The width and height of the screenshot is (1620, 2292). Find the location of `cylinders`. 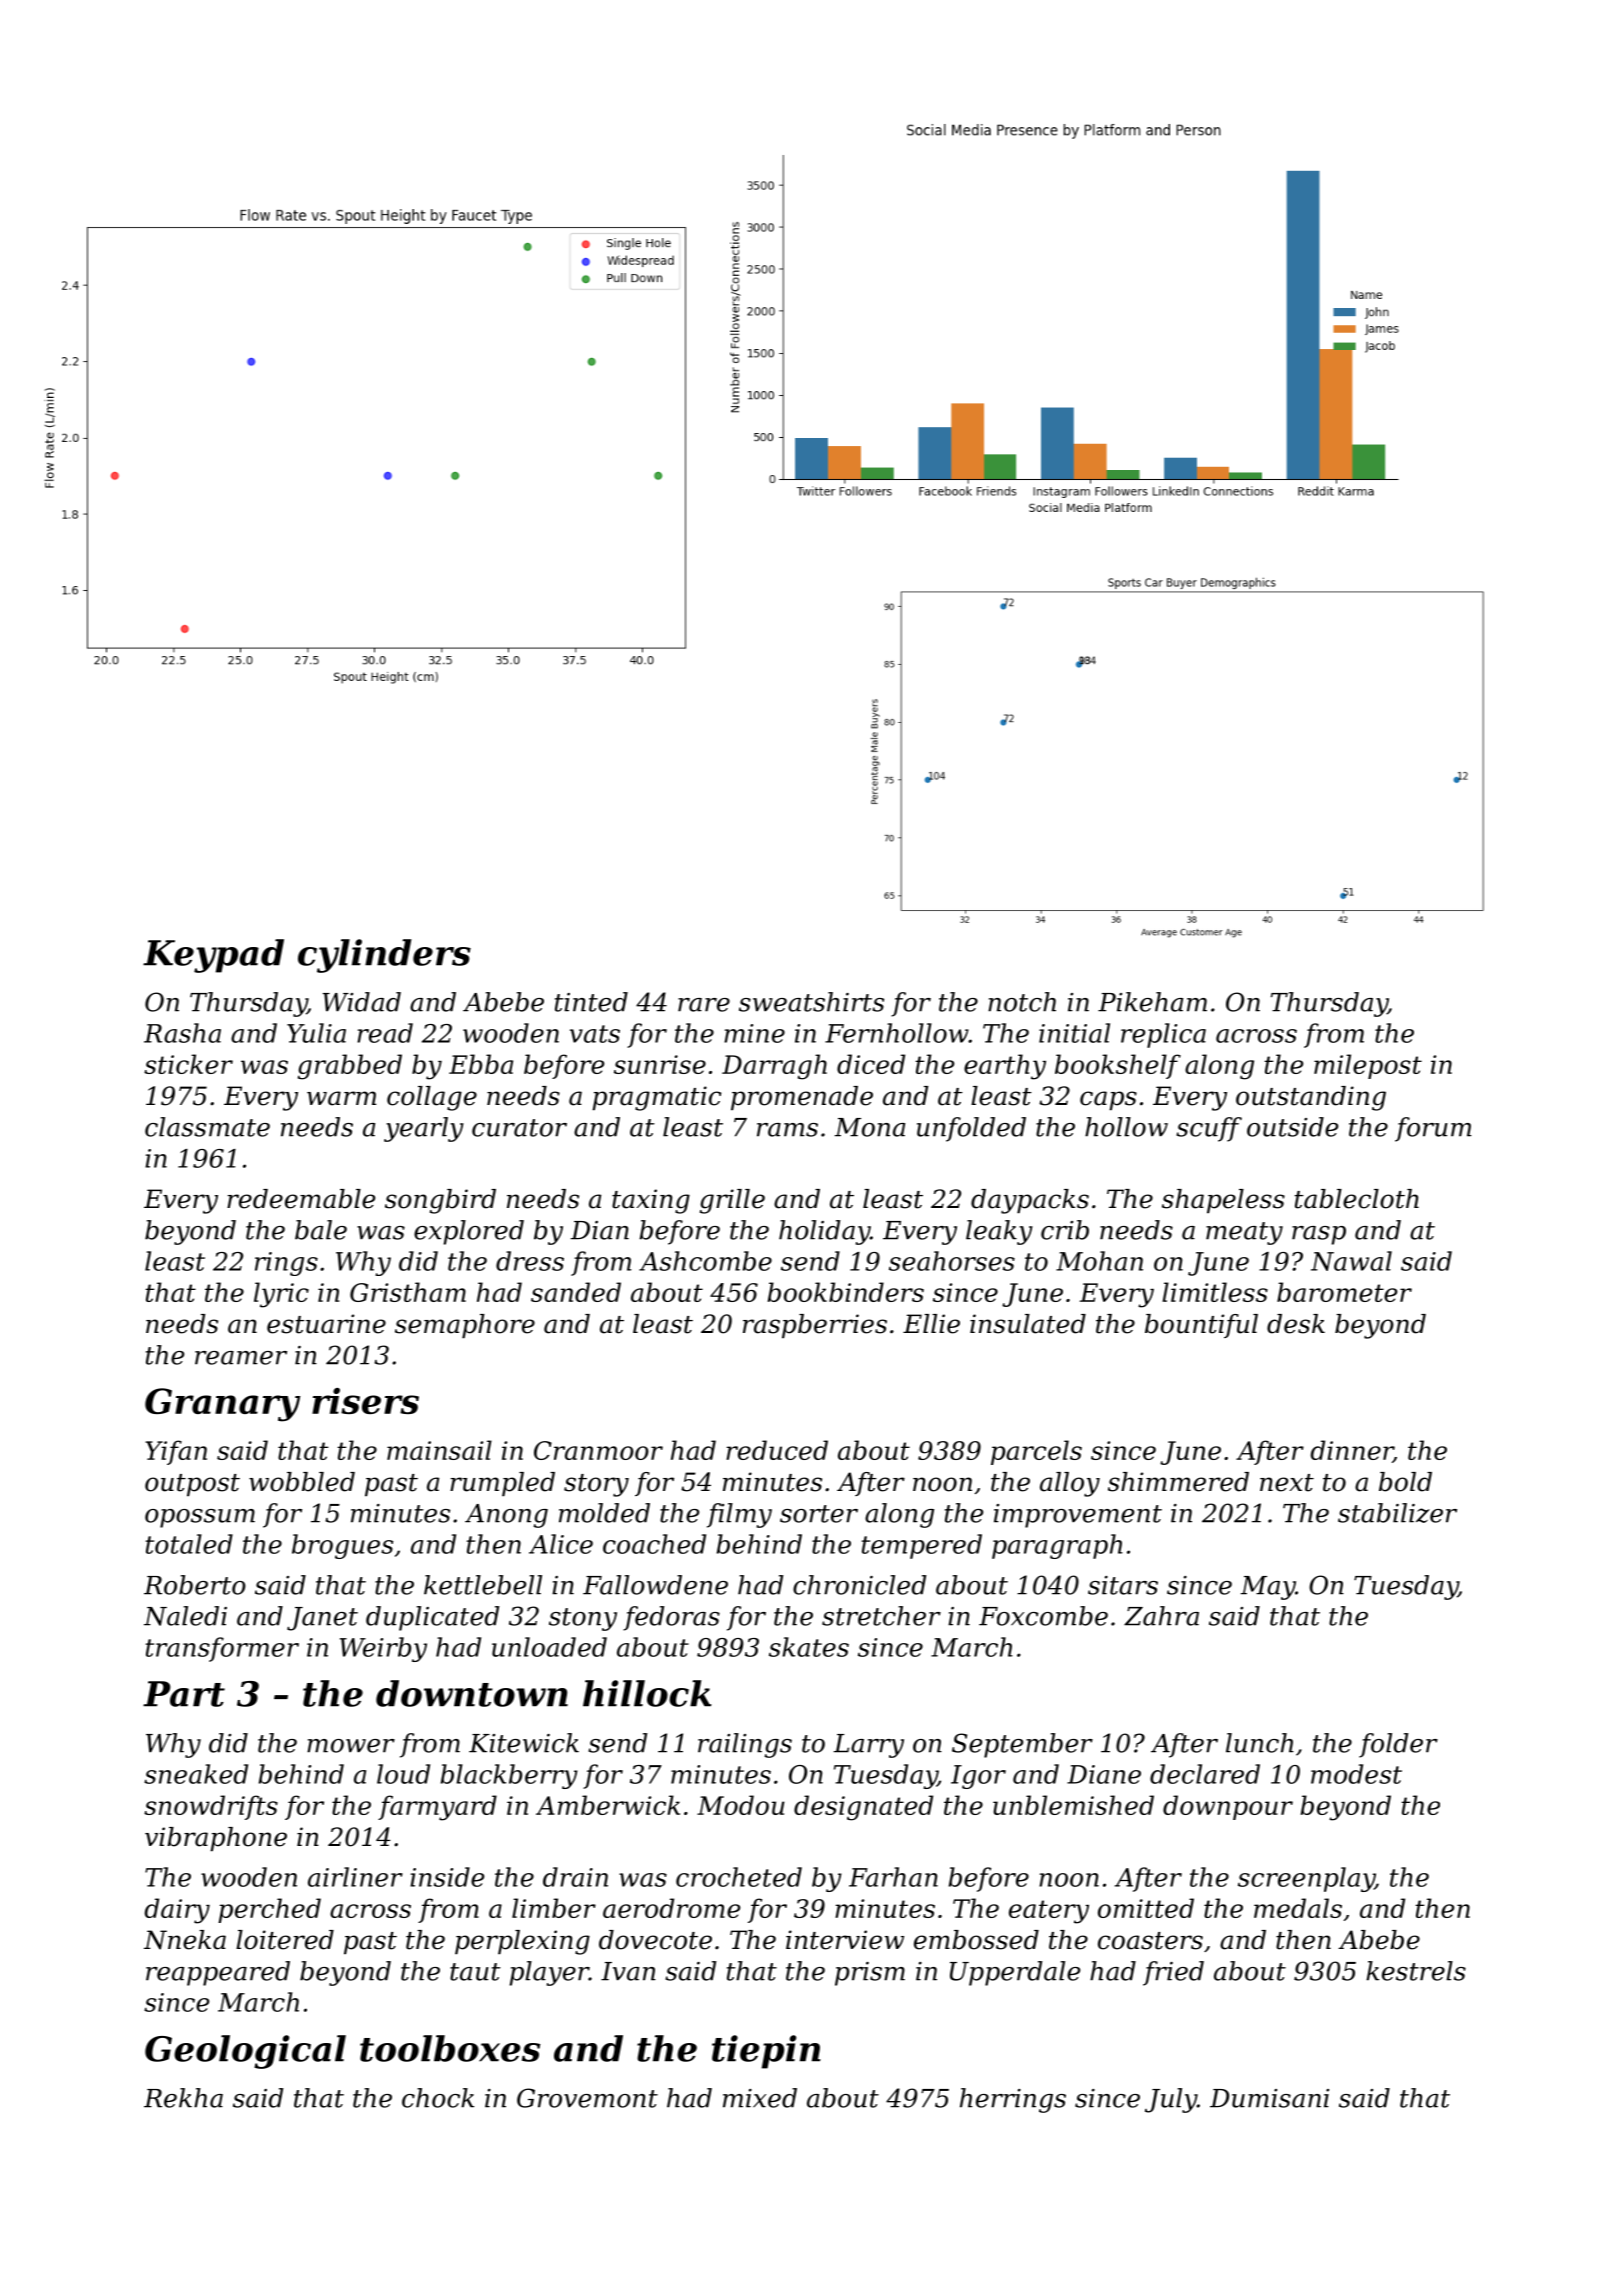

cylinders is located at coordinates (384, 956).
